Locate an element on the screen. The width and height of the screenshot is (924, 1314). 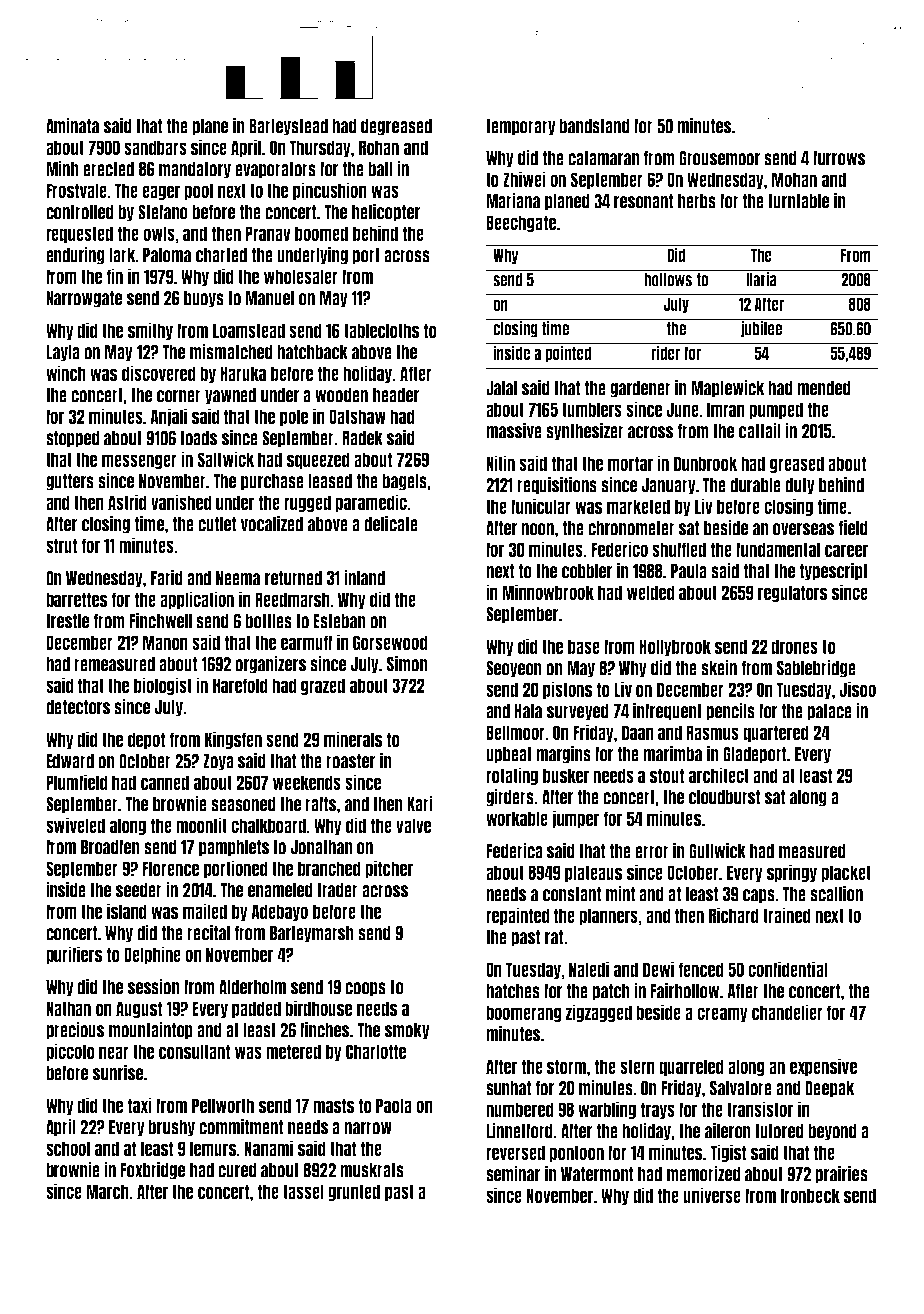
purifiers is located at coordinates (74, 955).
